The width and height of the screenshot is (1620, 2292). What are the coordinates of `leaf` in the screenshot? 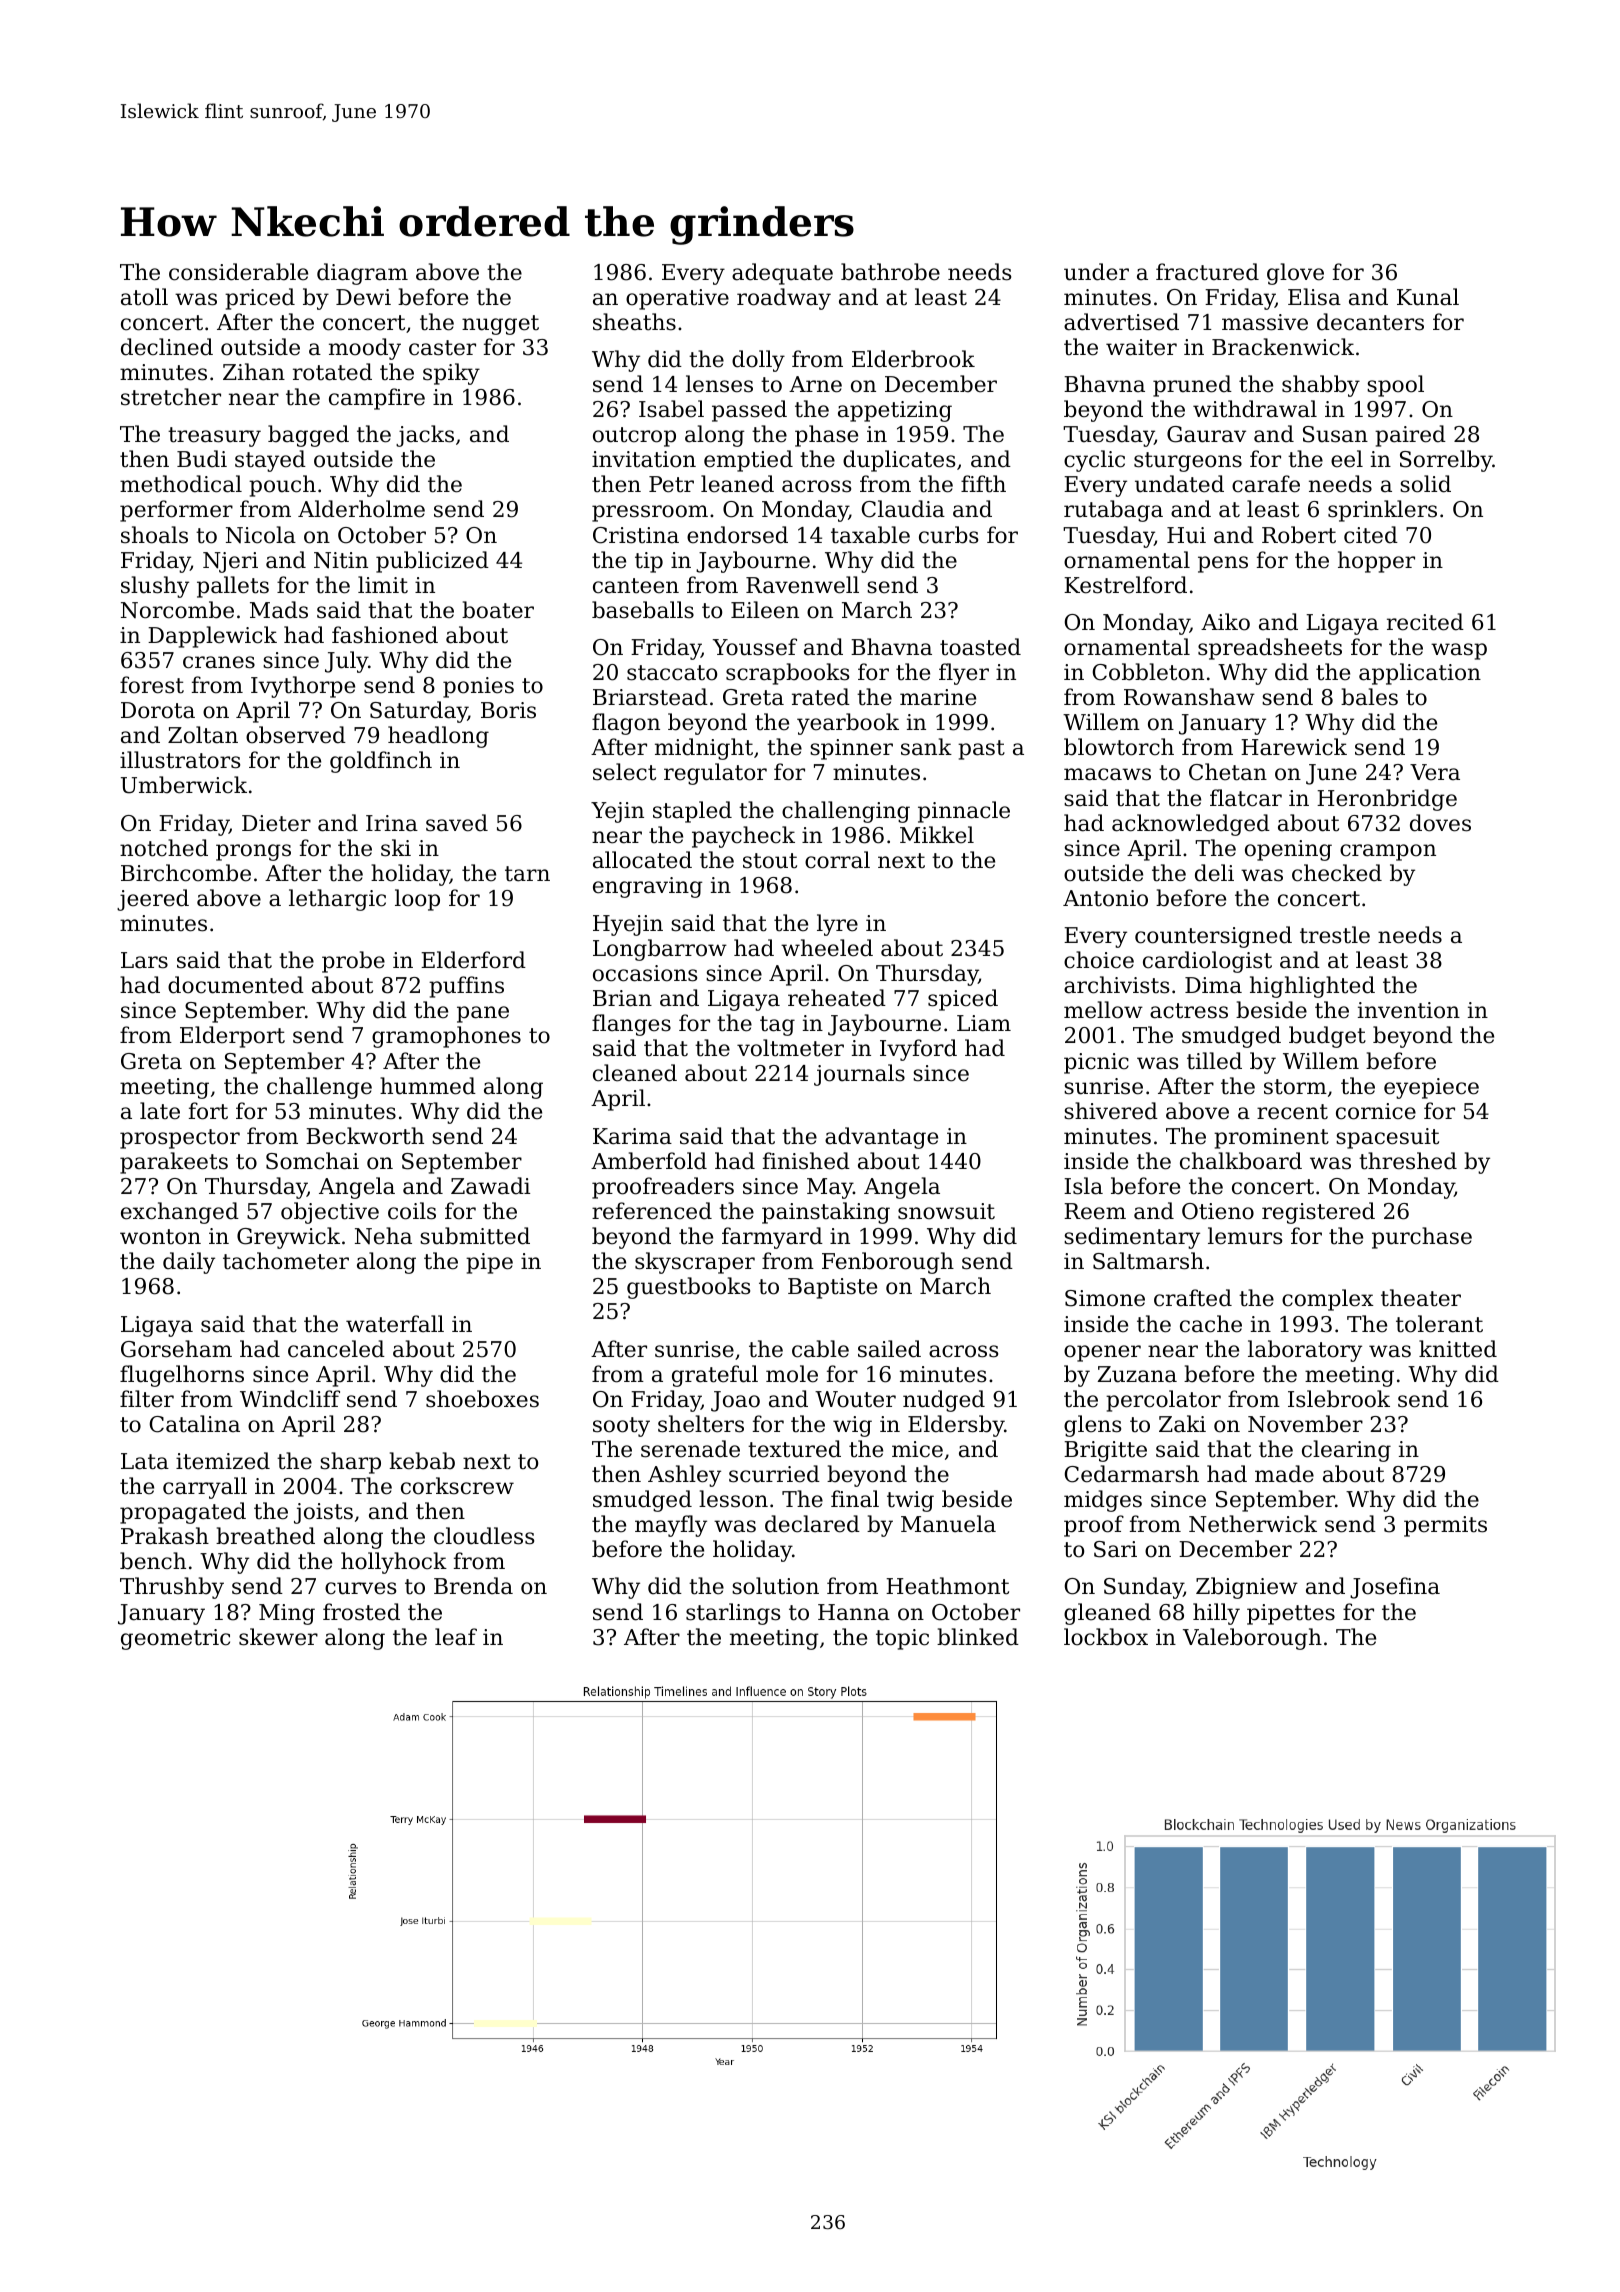 It's located at (456, 1637).
